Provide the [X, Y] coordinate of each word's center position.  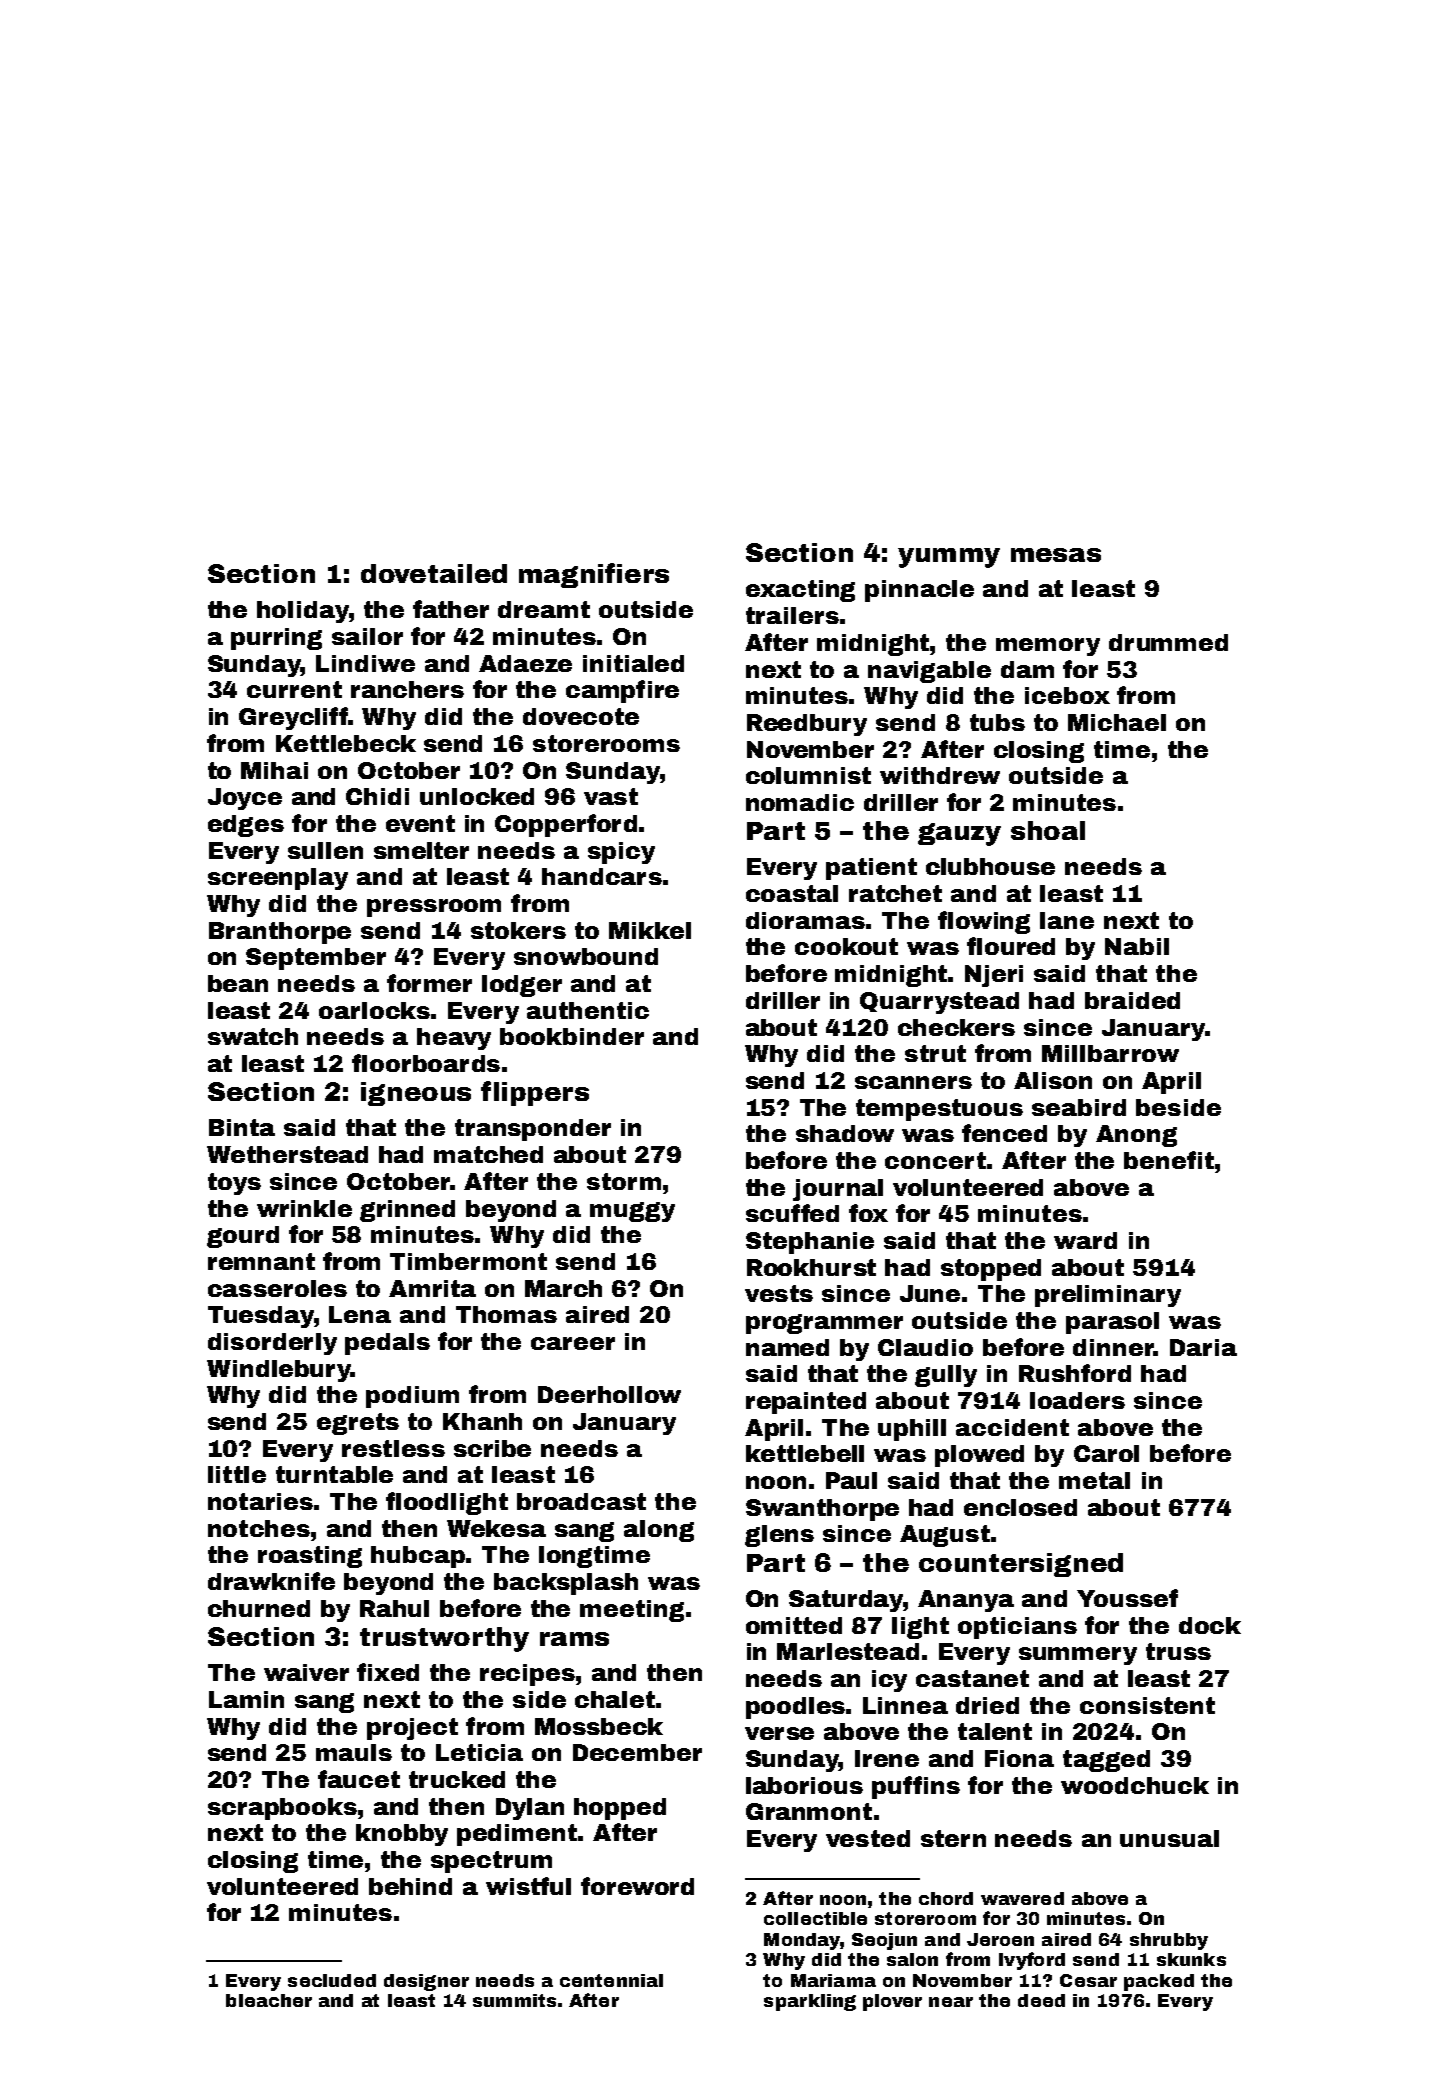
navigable [929, 672]
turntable [334, 1474]
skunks [1191, 1959]
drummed [1168, 642]
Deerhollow [609, 1394]
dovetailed [434, 573]
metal [1094, 1480]
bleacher [269, 2000]
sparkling [810, 2002]
